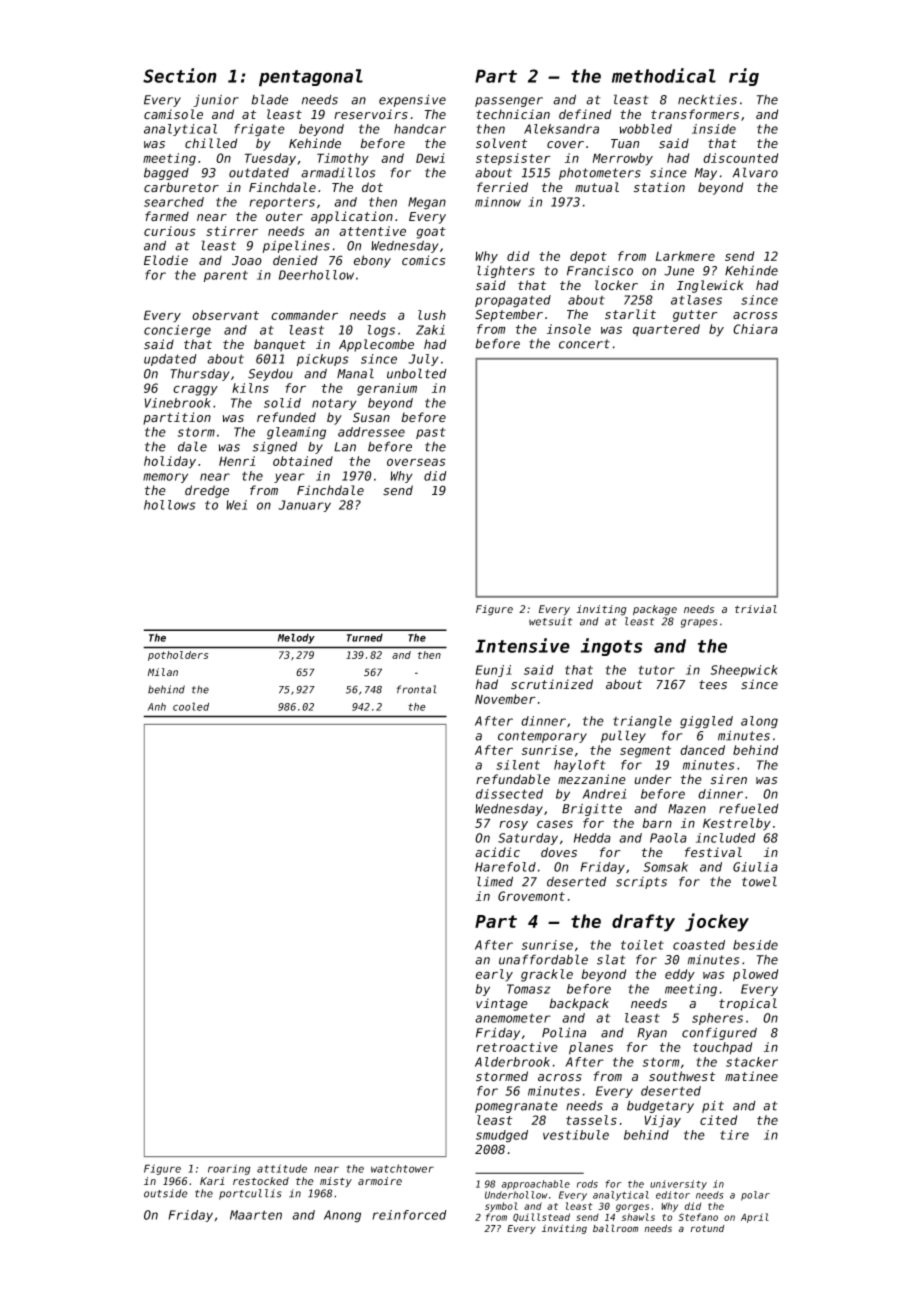  What do you see at coordinates (166, 174) in the screenshot?
I see `bagged` at bounding box center [166, 174].
